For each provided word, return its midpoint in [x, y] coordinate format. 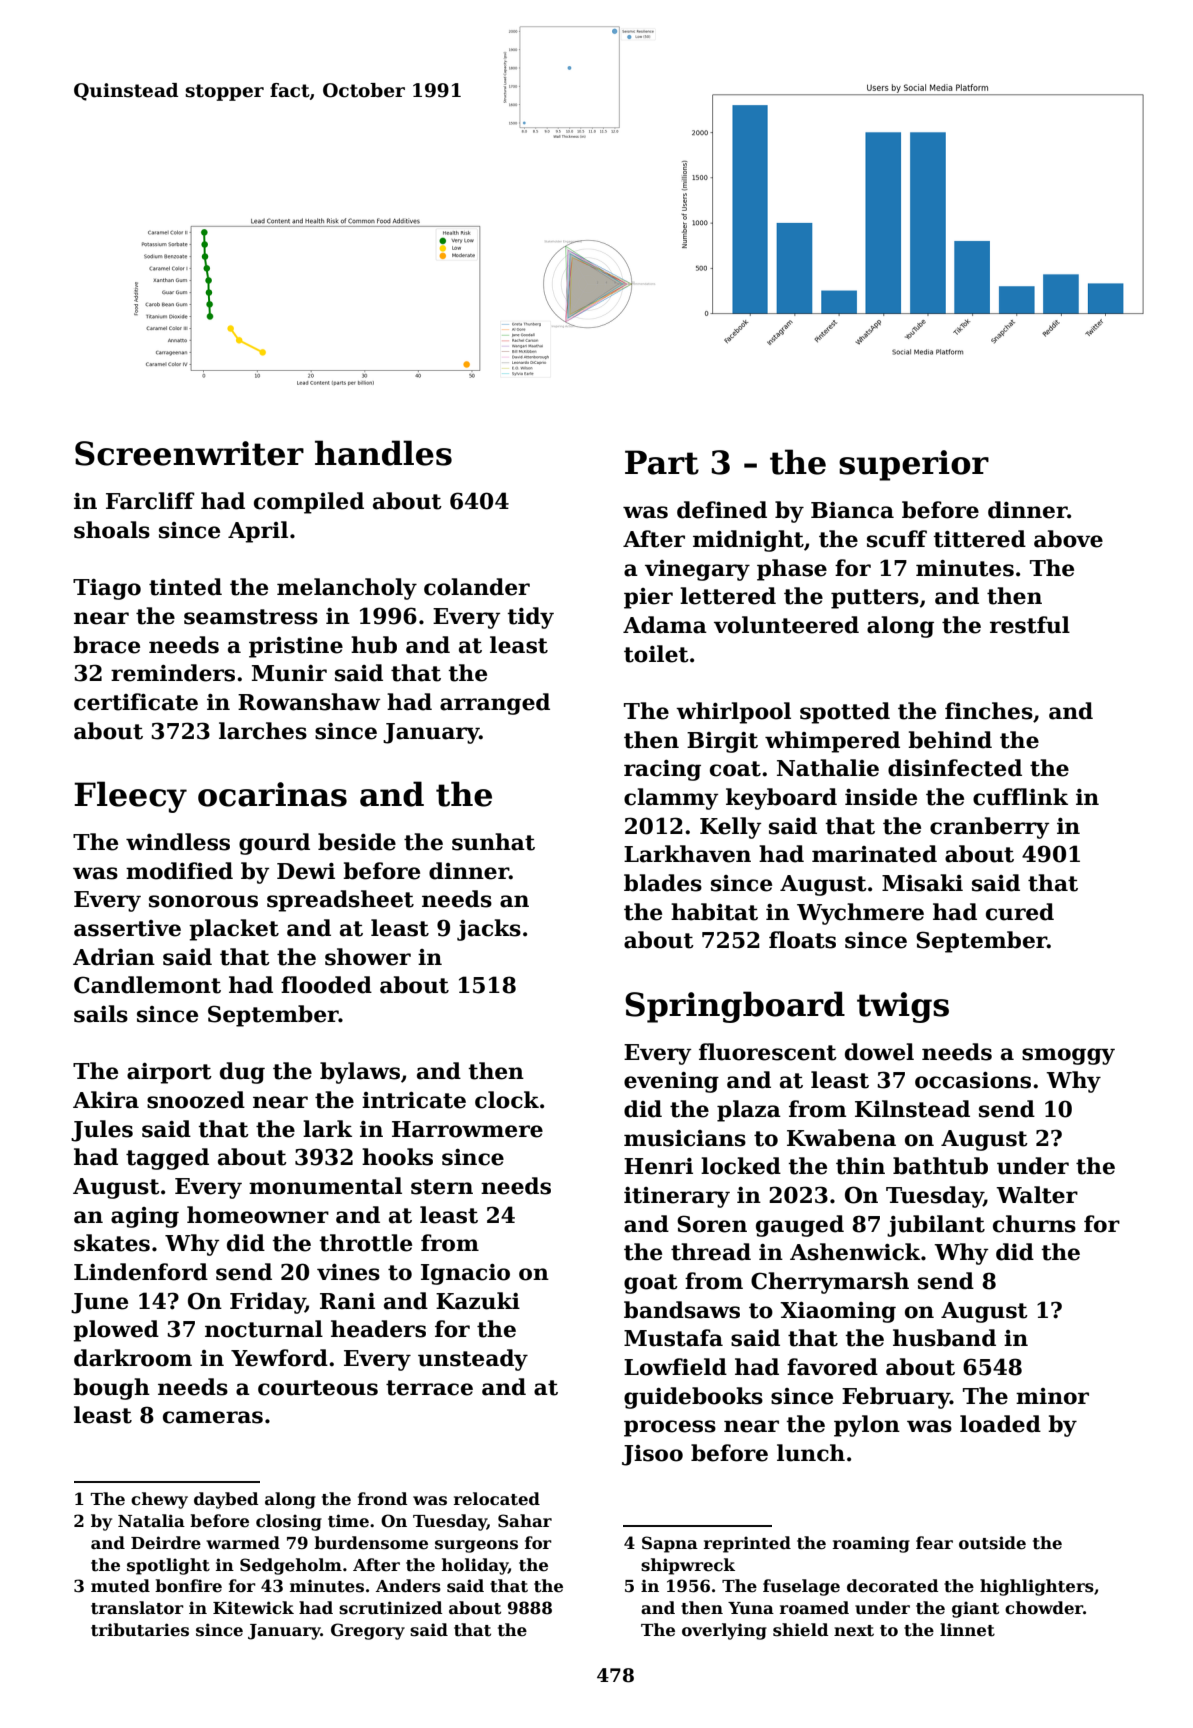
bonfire [188, 1586]
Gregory [368, 1631]
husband [944, 1338]
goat [651, 1284]
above [1068, 539]
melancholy [347, 589]
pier [648, 598]
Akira [106, 1100]
